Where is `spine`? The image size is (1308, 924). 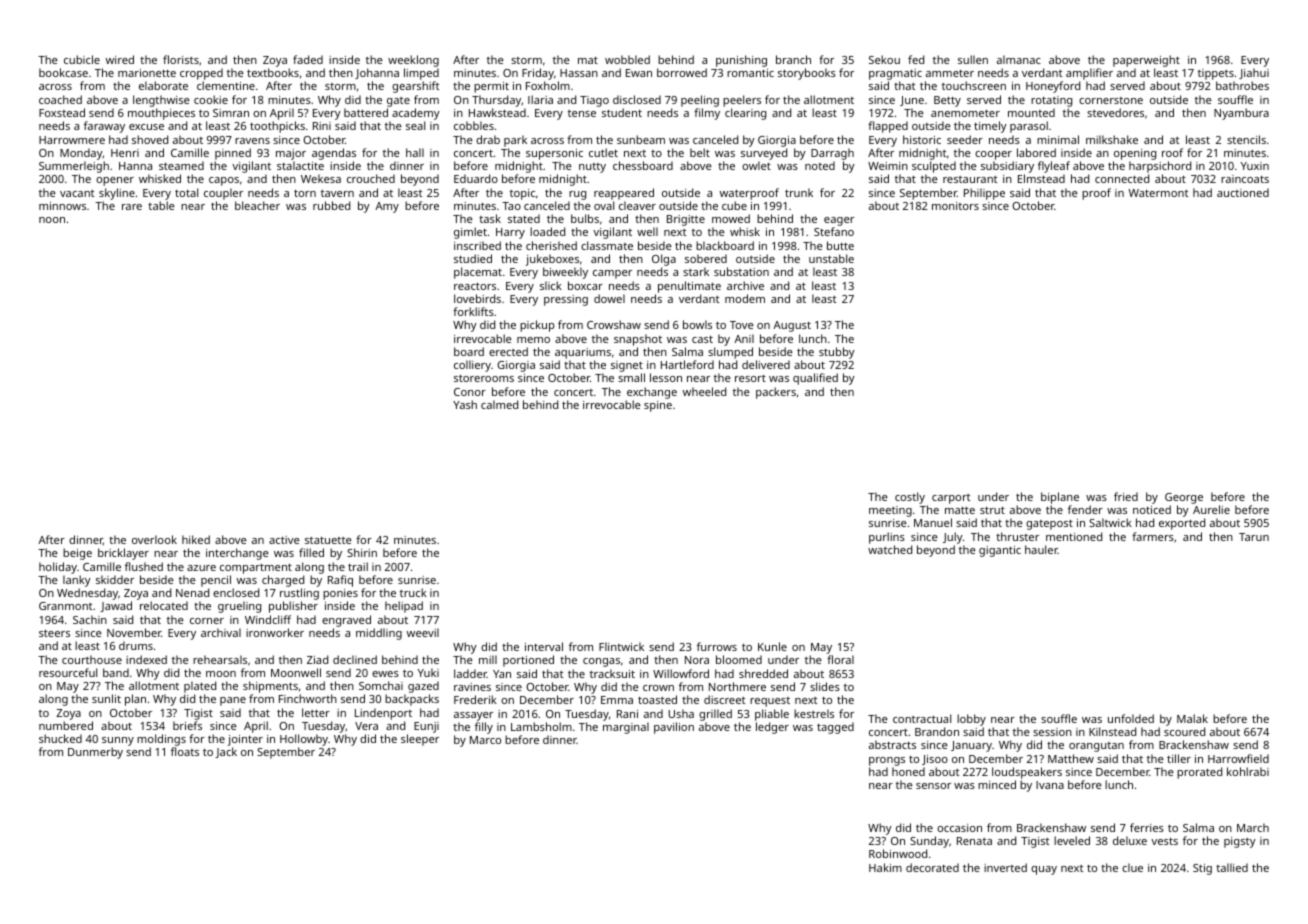
spine is located at coordinates (658, 406).
